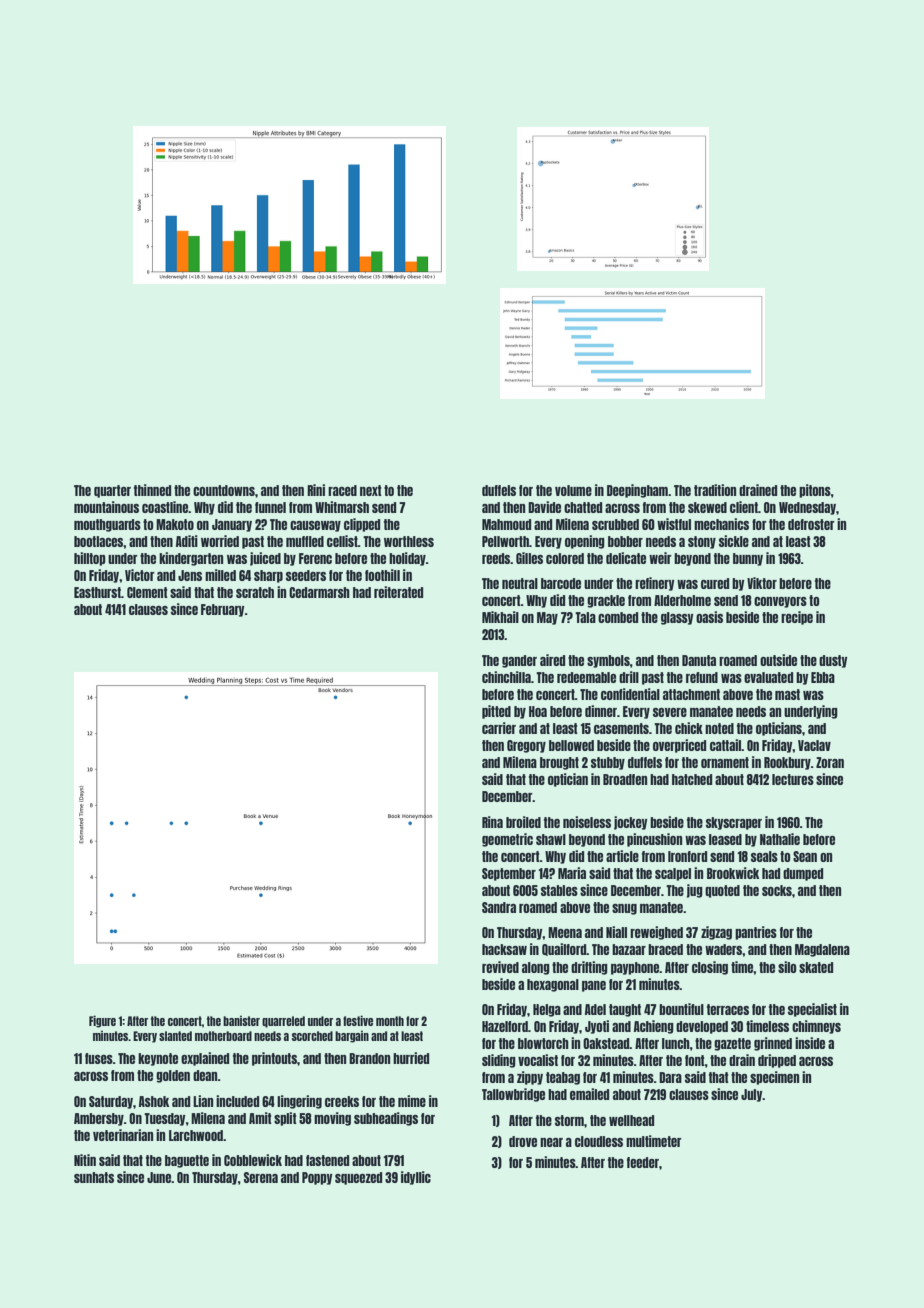 This screenshot has width=924, height=1308. I want to click on Larchwood, so click(196, 1135).
